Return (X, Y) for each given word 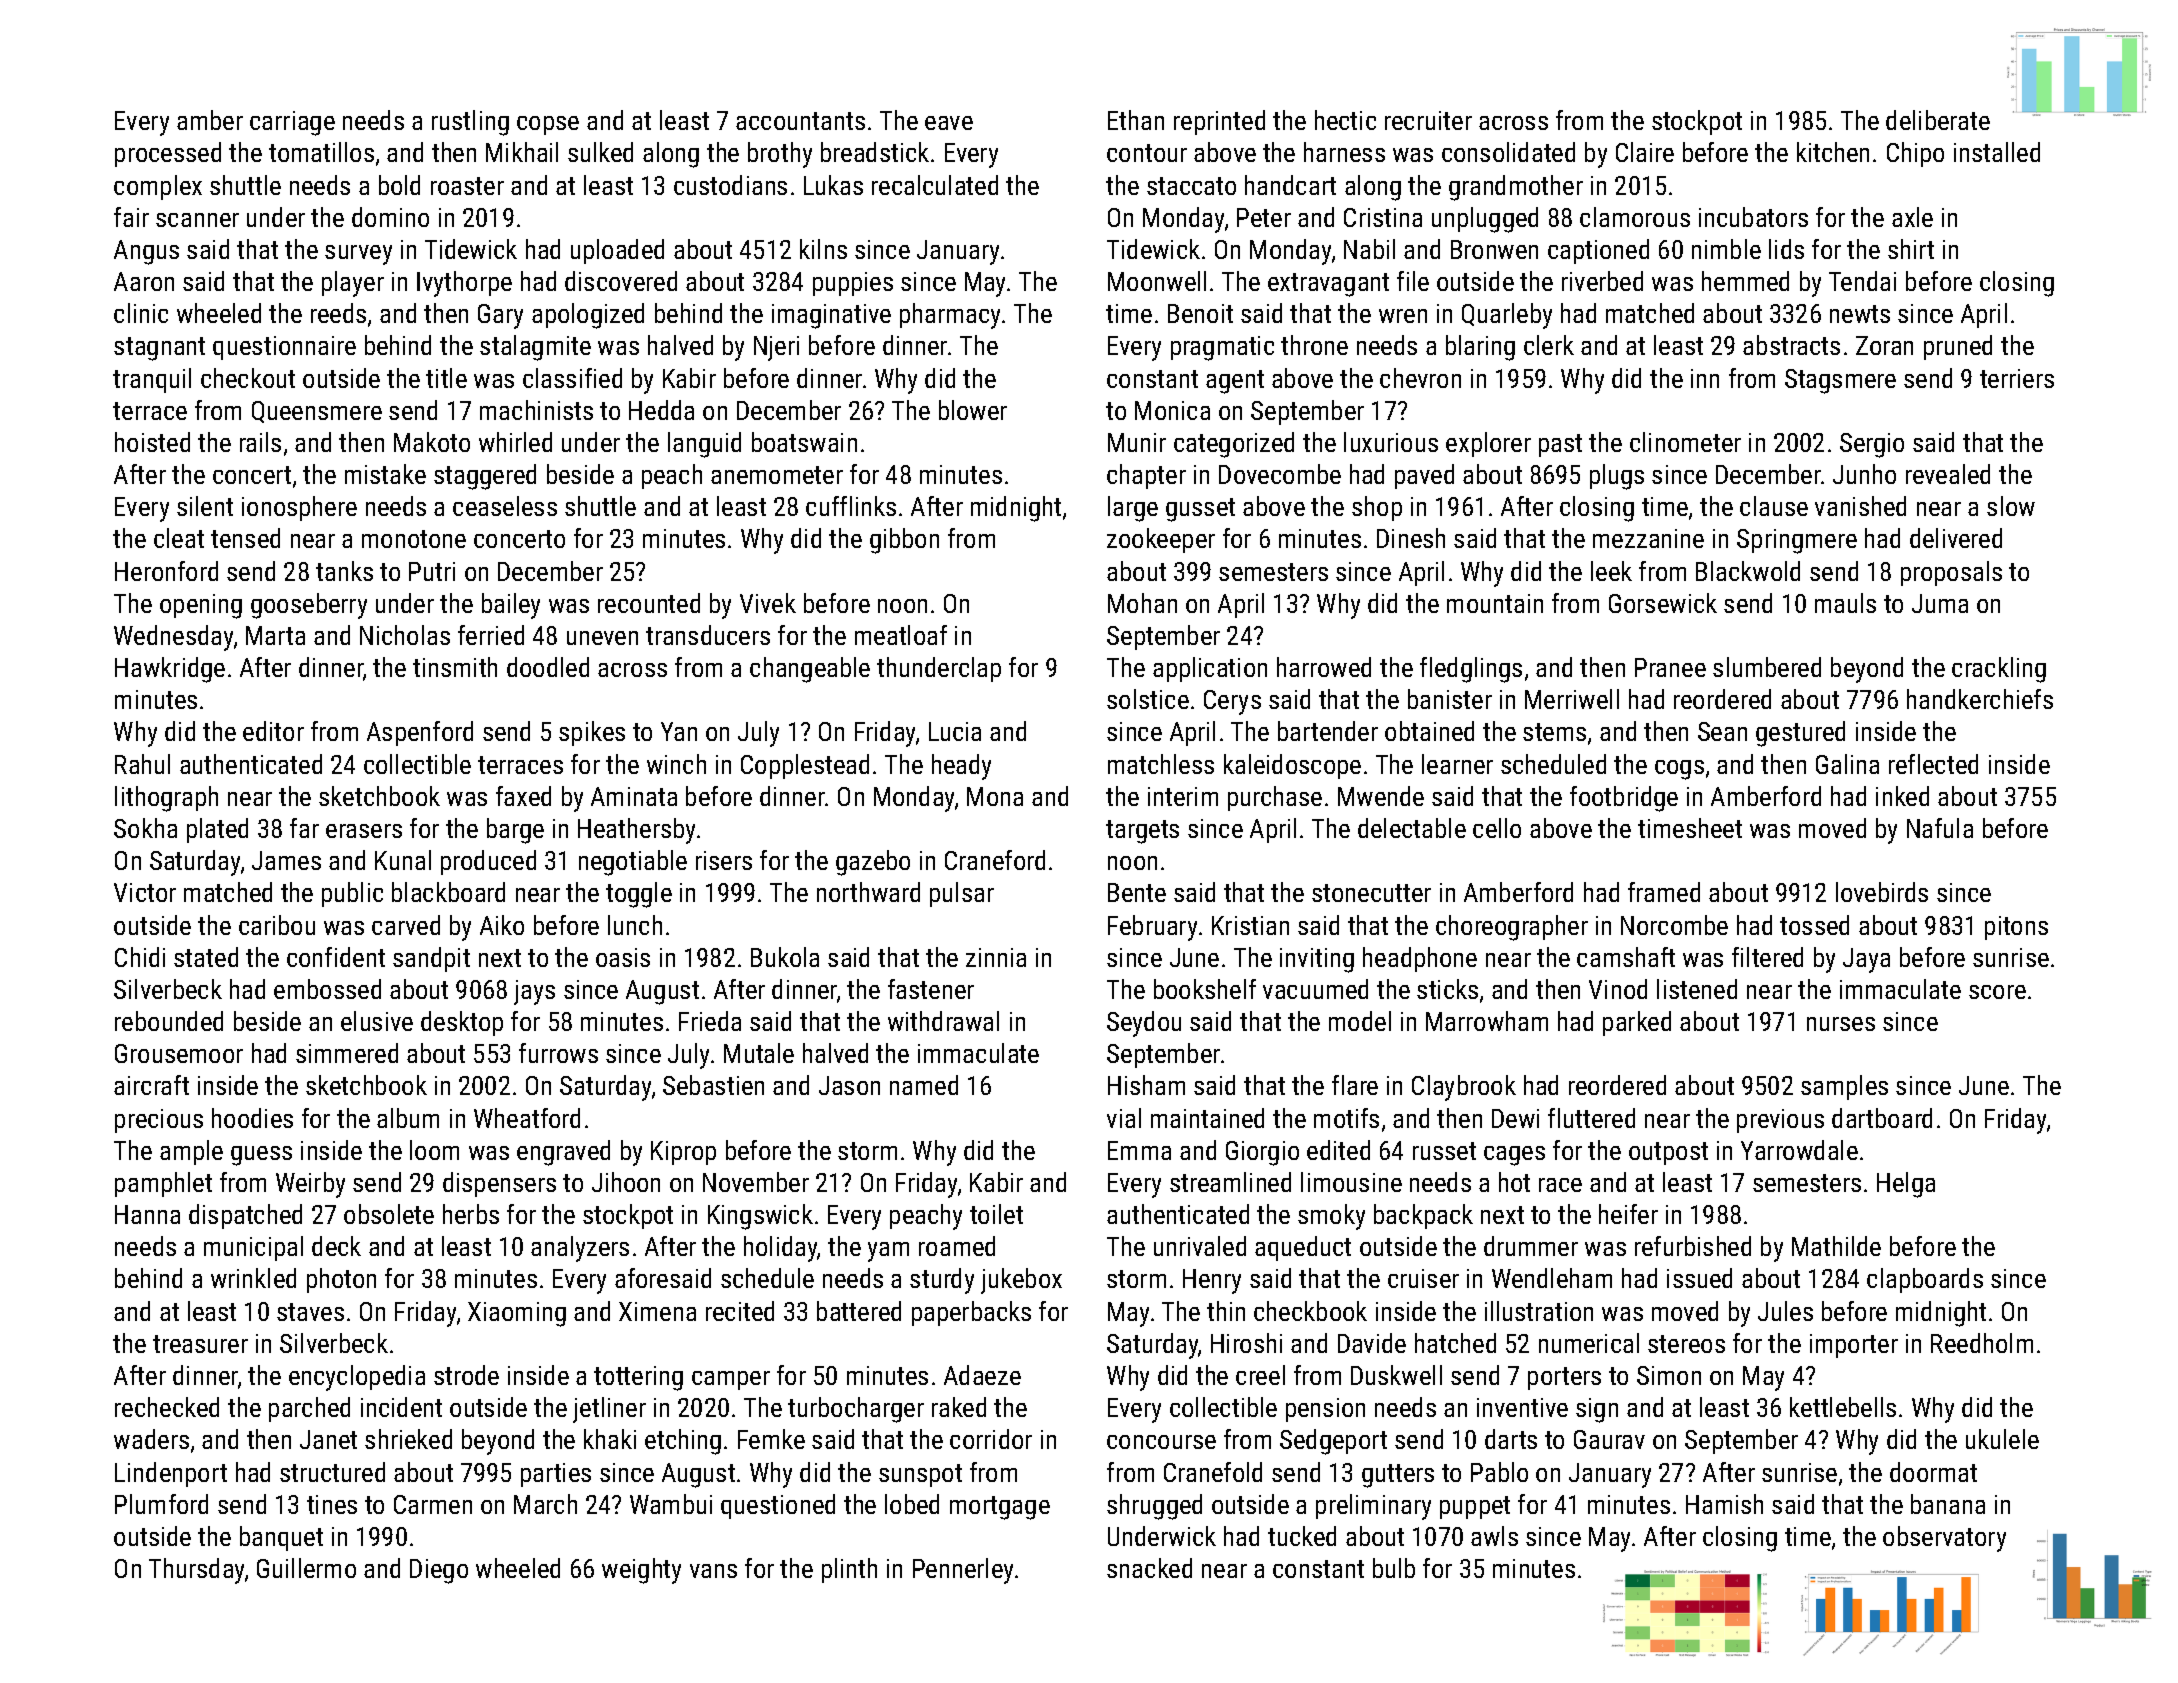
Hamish (1724, 1504)
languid (704, 445)
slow (2011, 506)
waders (151, 1439)
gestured (1800, 734)
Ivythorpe (464, 284)
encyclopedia (357, 1378)
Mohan (1142, 603)
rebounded (169, 1021)
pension (1325, 1410)
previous (1780, 1121)
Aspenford (420, 733)
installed (1997, 152)
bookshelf (1205, 989)
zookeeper (1161, 540)
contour (1147, 153)
